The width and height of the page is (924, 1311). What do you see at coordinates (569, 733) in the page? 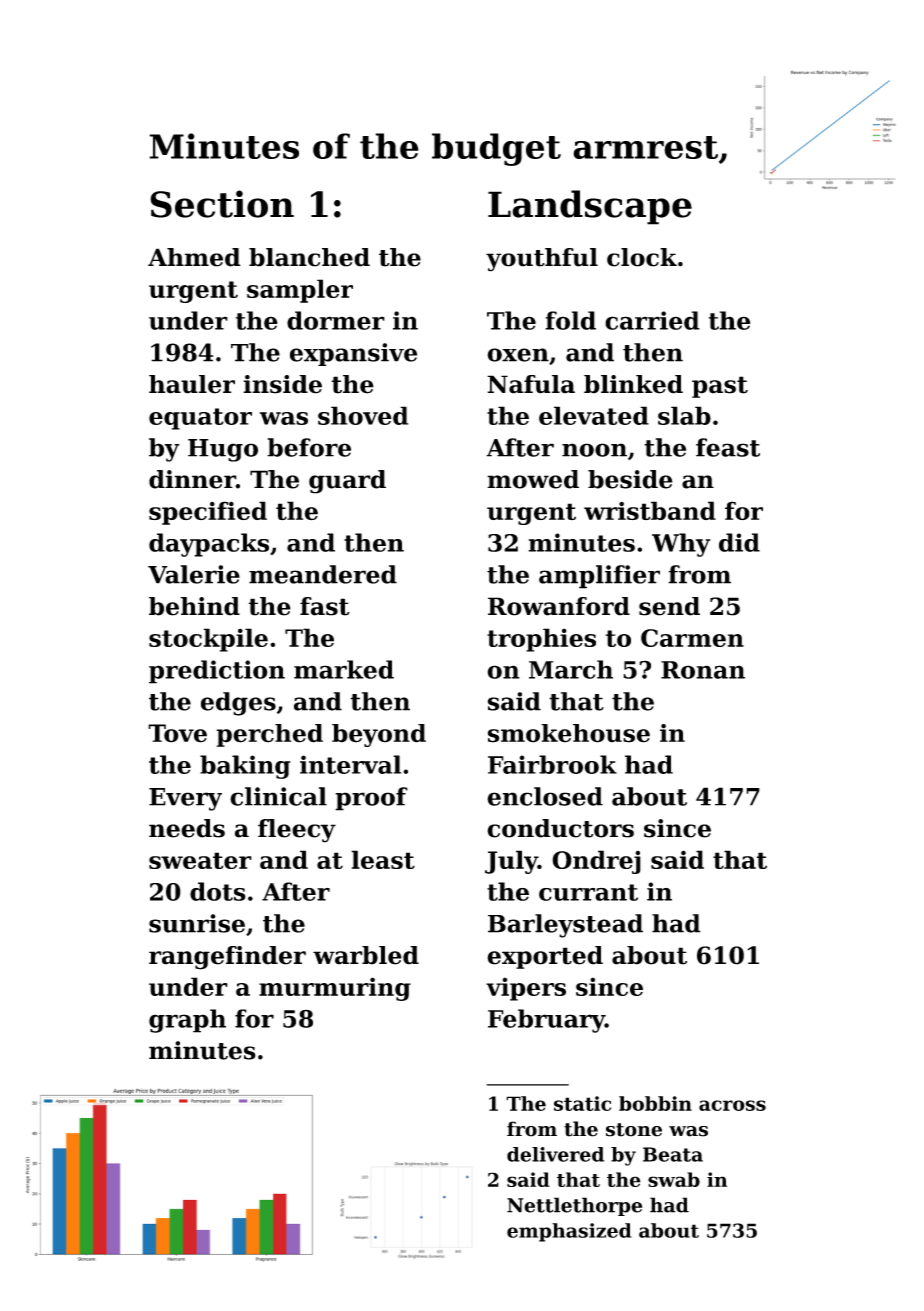
I see `smokehouse` at bounding box center [569, 733].
